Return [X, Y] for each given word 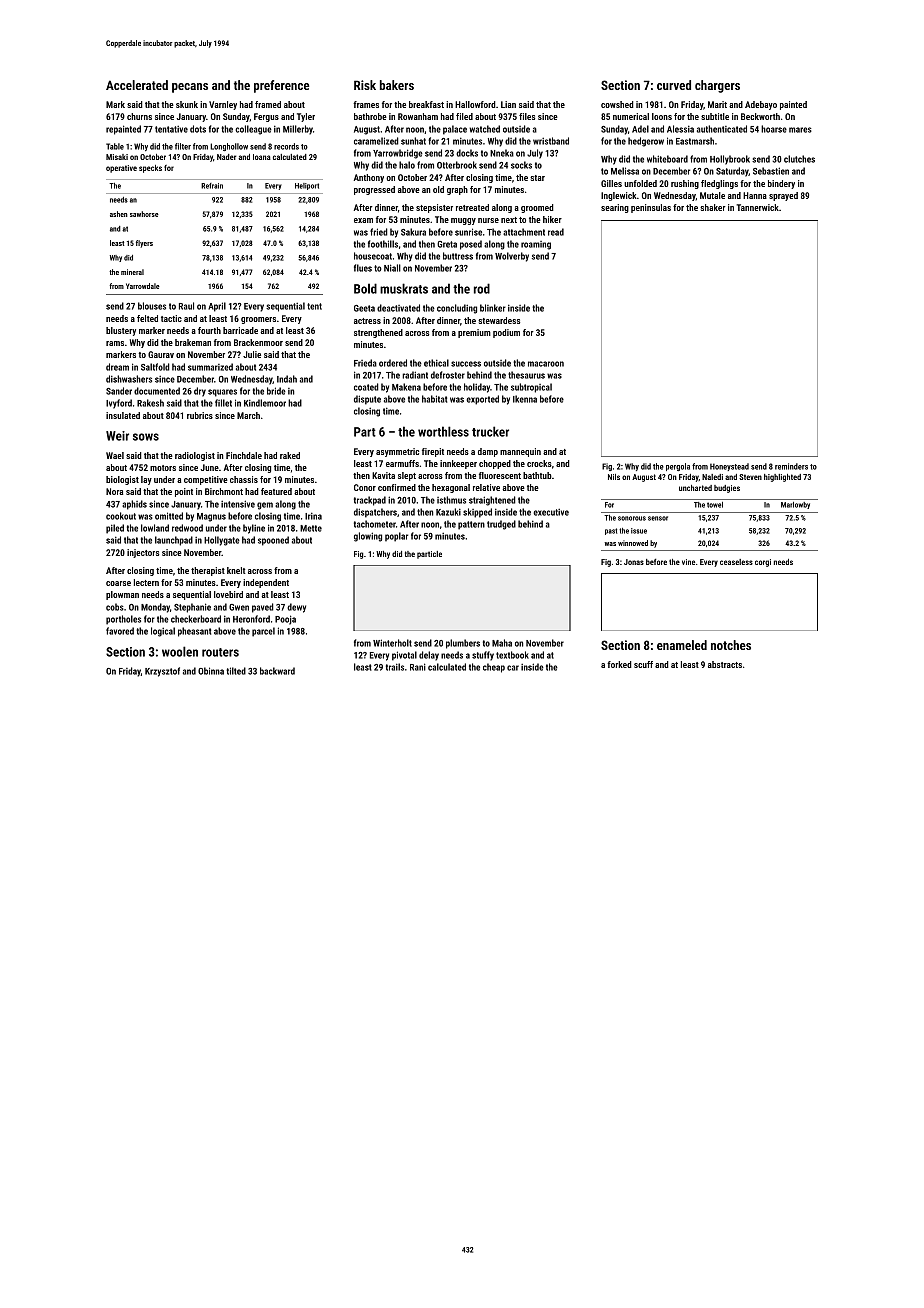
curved [674, 85]
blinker [493, 308]
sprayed [783, 196]
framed [268, 104]
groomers [258, 320]
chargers [717, 86]
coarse [118, 583]
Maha [502, 643]
